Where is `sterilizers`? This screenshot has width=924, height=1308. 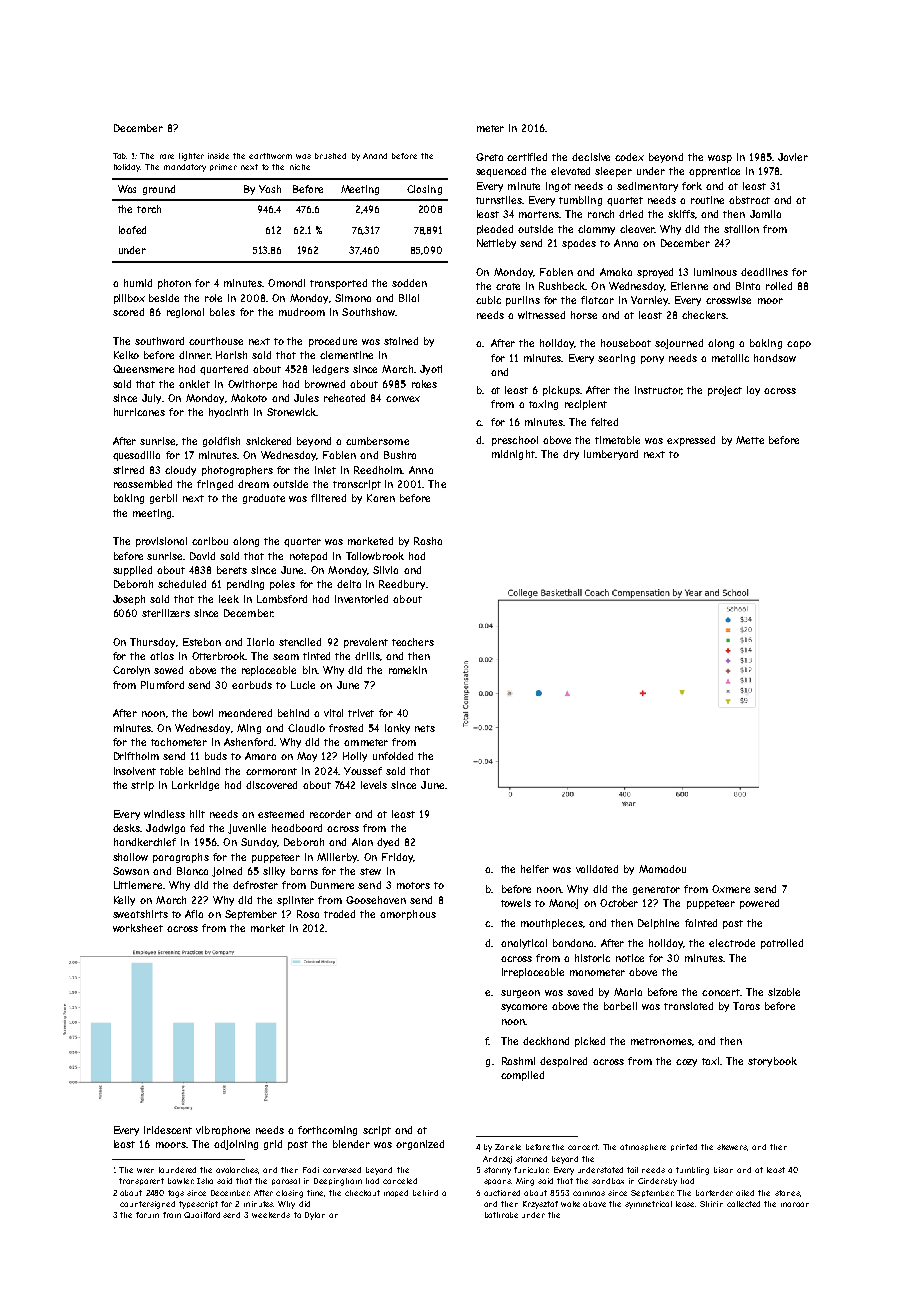 sterilizers is located at coordinates (166, 613).
